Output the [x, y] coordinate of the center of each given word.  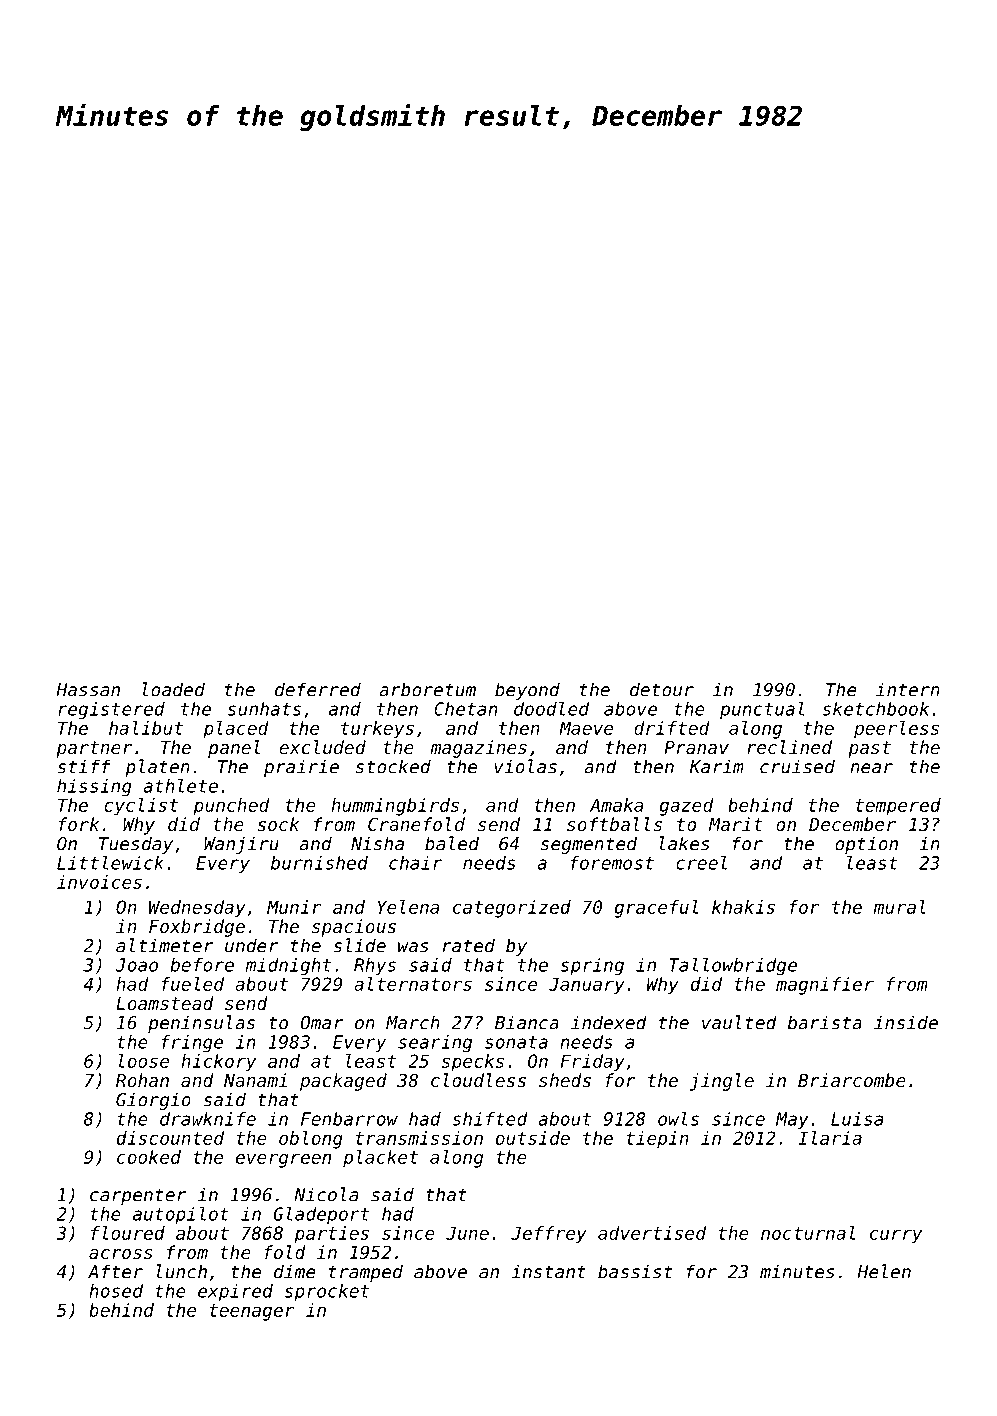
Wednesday [197, 909]
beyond [527, 691]
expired [235, 1292]
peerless [896, 730]
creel [701, 862]
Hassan [88, 690]
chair [415, 863]
